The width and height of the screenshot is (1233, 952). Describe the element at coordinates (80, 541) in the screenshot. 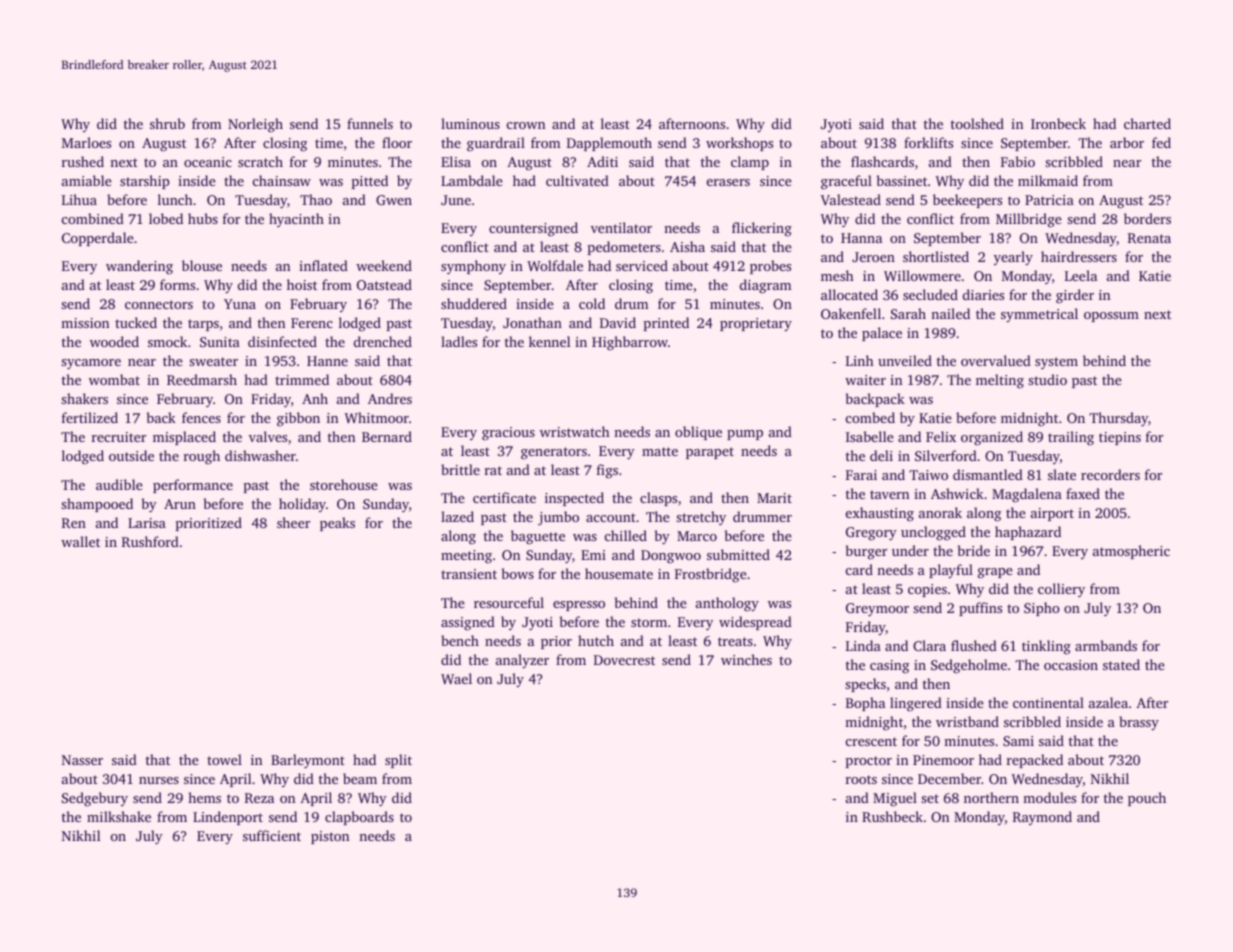

I see `wallet` at that location.
